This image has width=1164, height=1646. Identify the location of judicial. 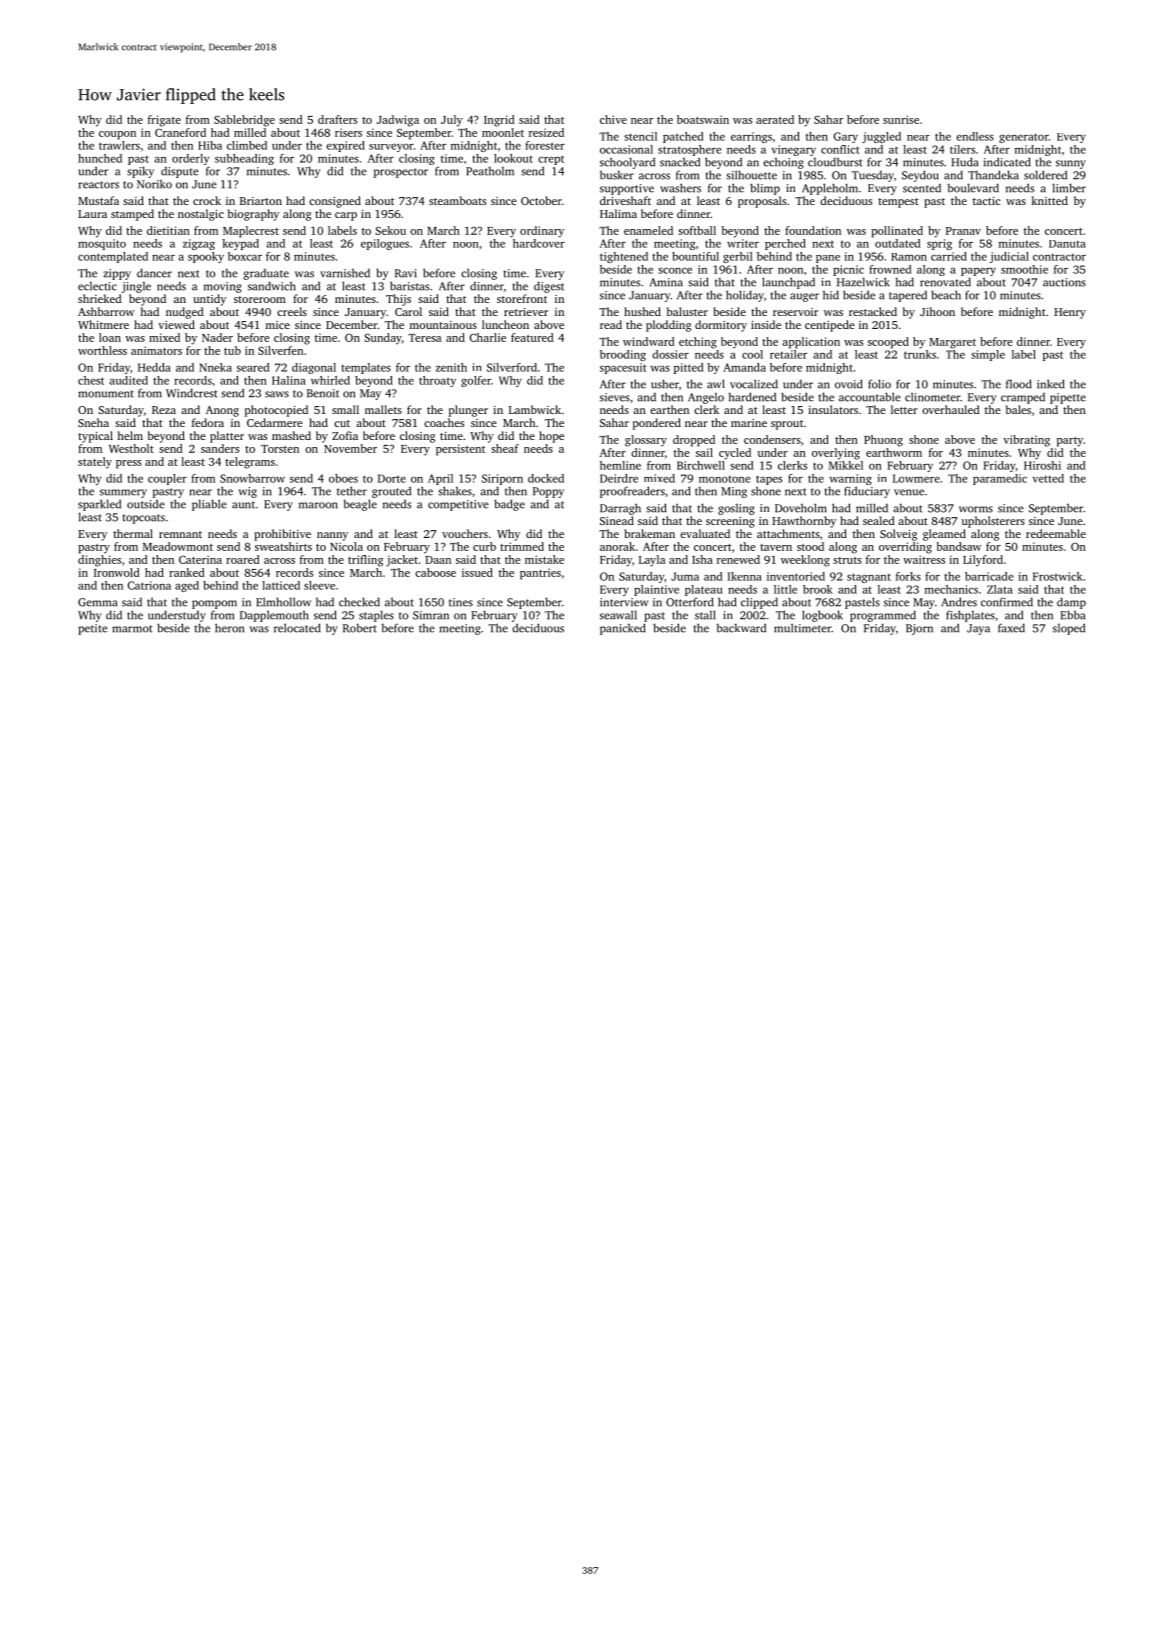
(1009, 257).
